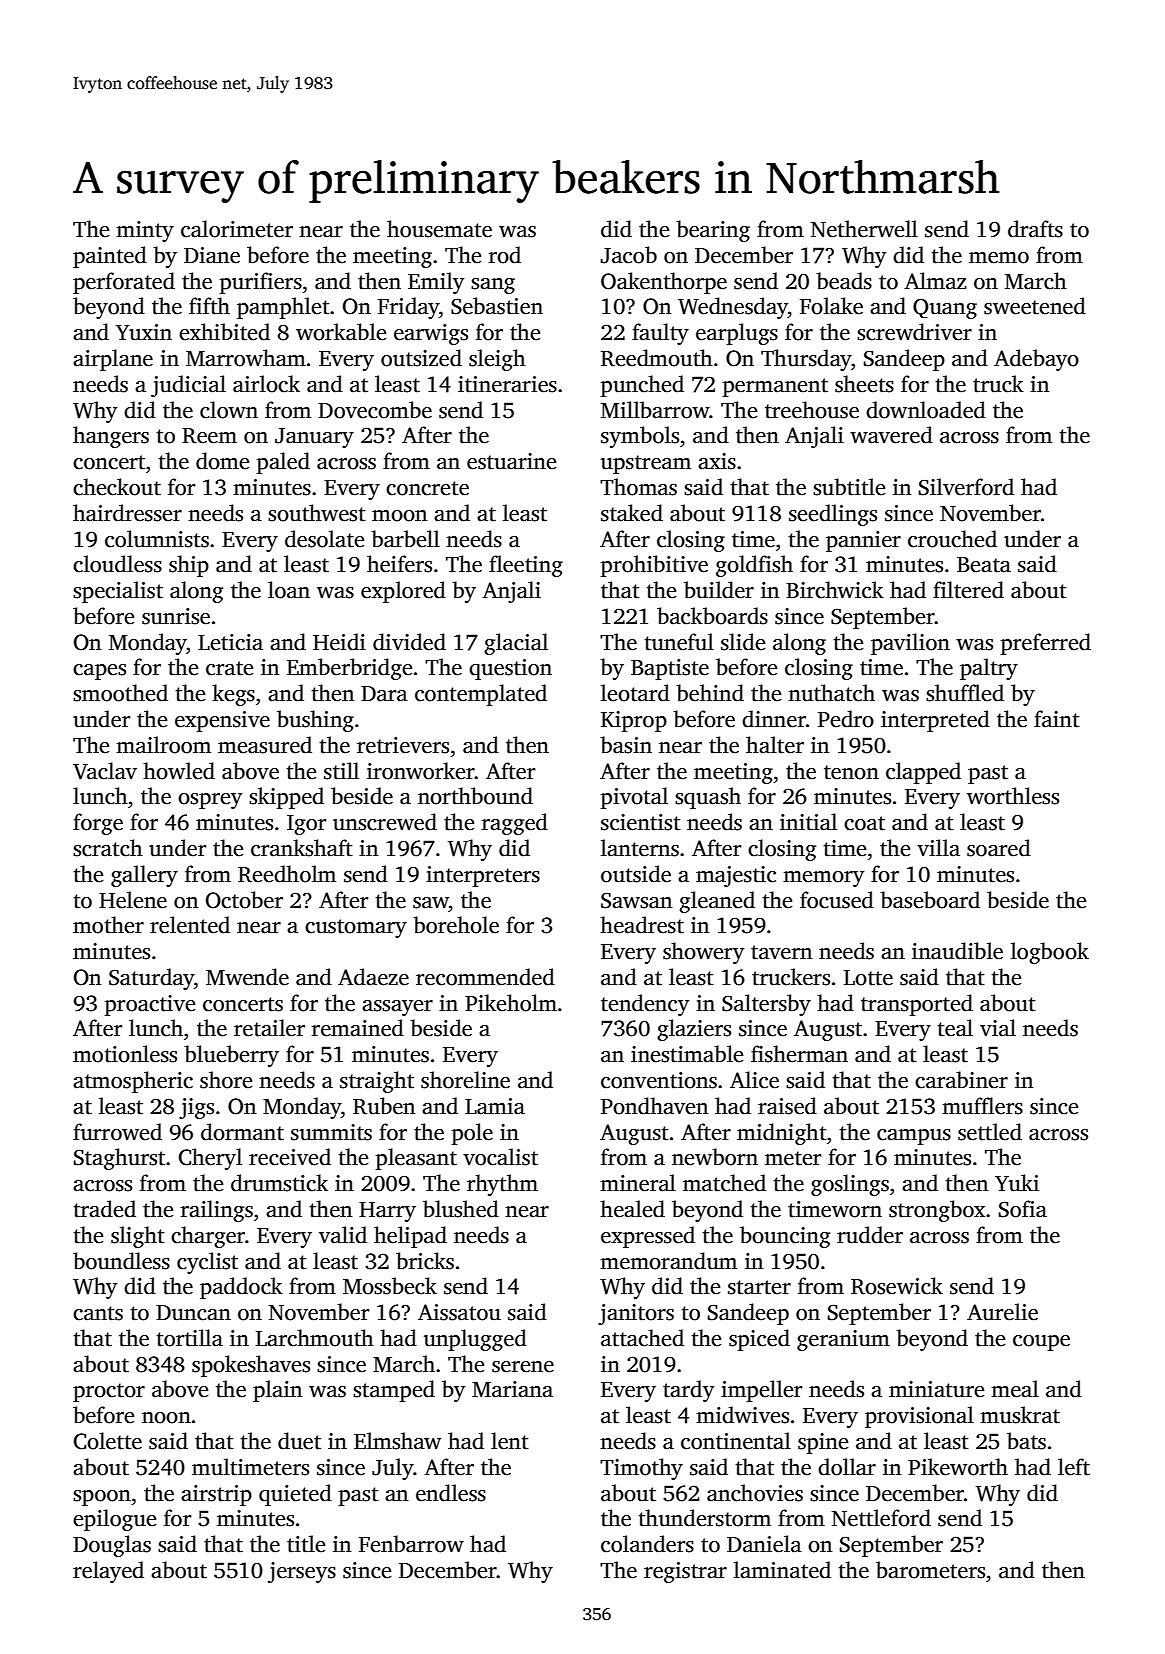 The width and height of the image is (1165, 1654). What do you see at coordinates (1017, 1183) in the image?
I see `Yuki` at bounding box center [1017, 1183].
